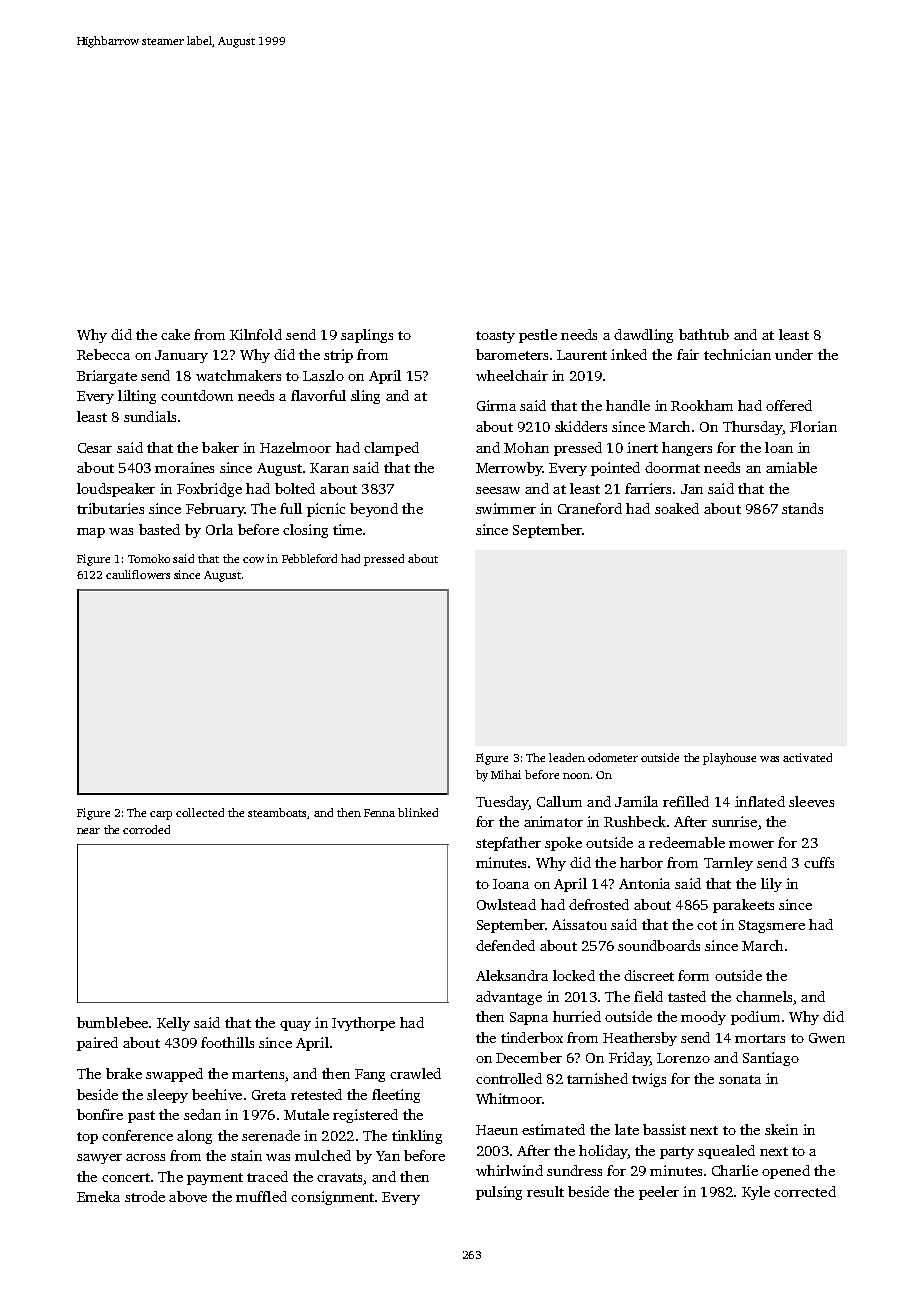  I want to click on Laurent, so click(582, 355).
